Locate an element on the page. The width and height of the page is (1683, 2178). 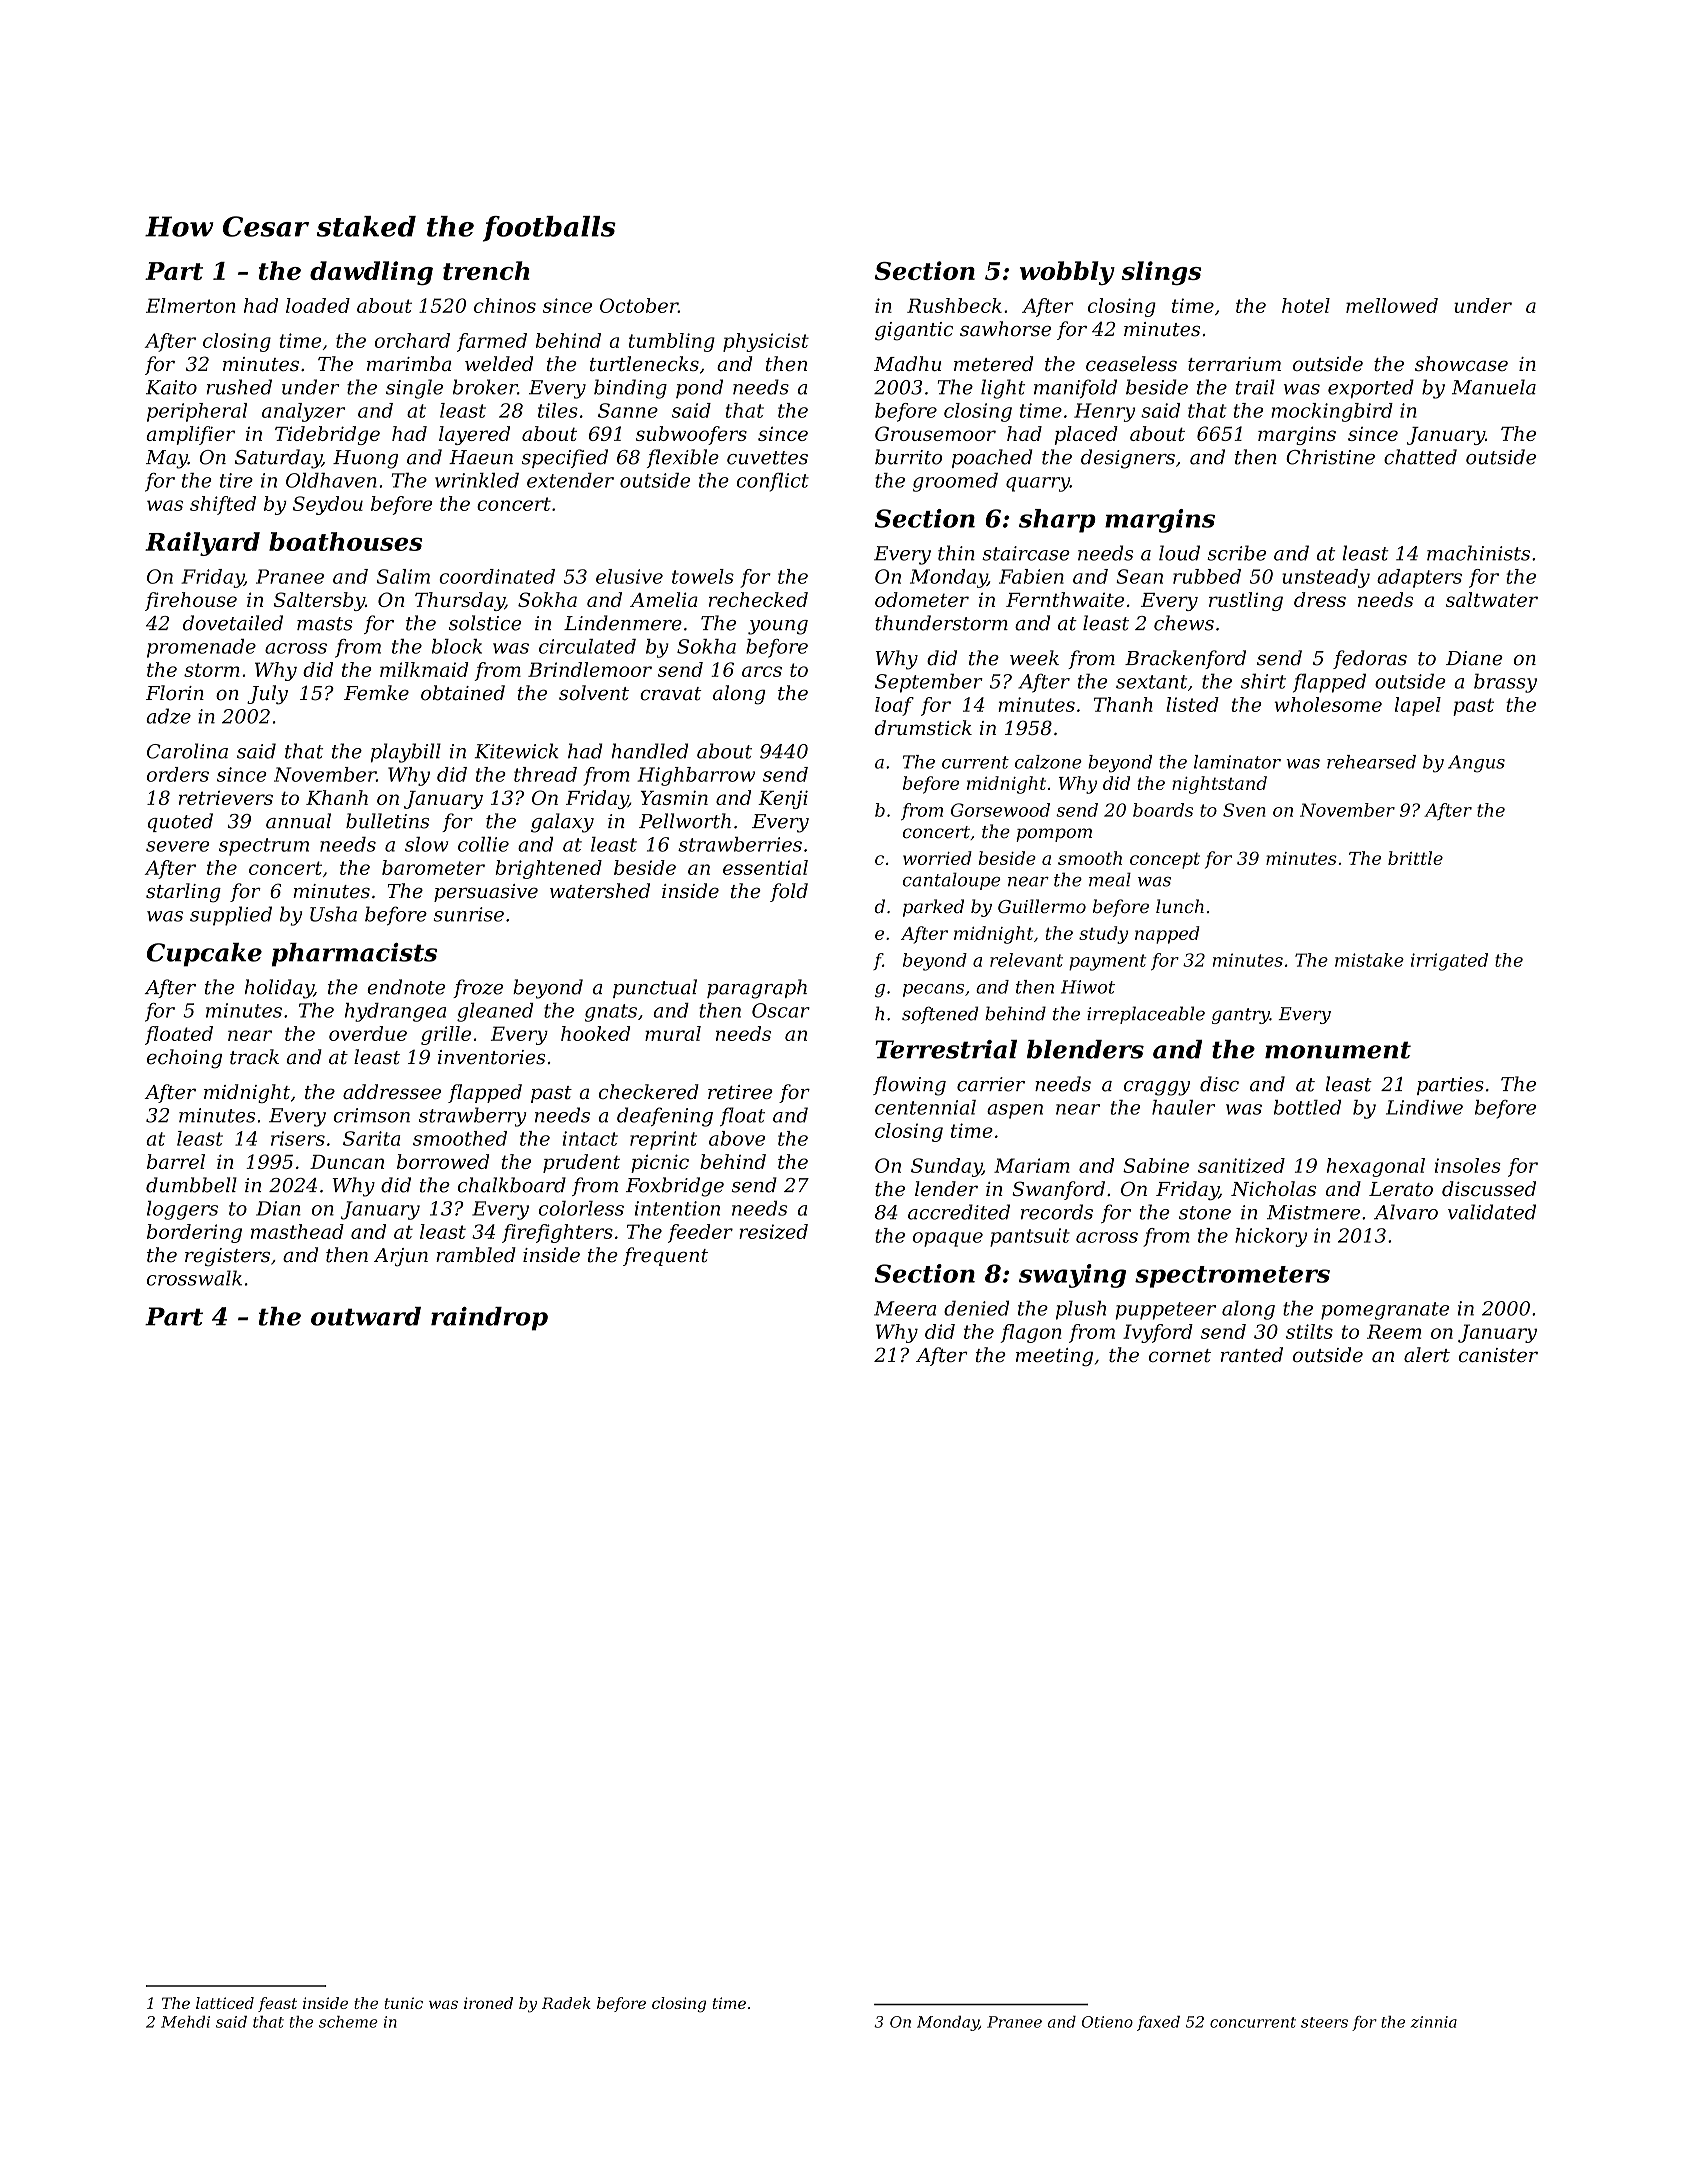
Radek is located at coordinates (566, 2003).
